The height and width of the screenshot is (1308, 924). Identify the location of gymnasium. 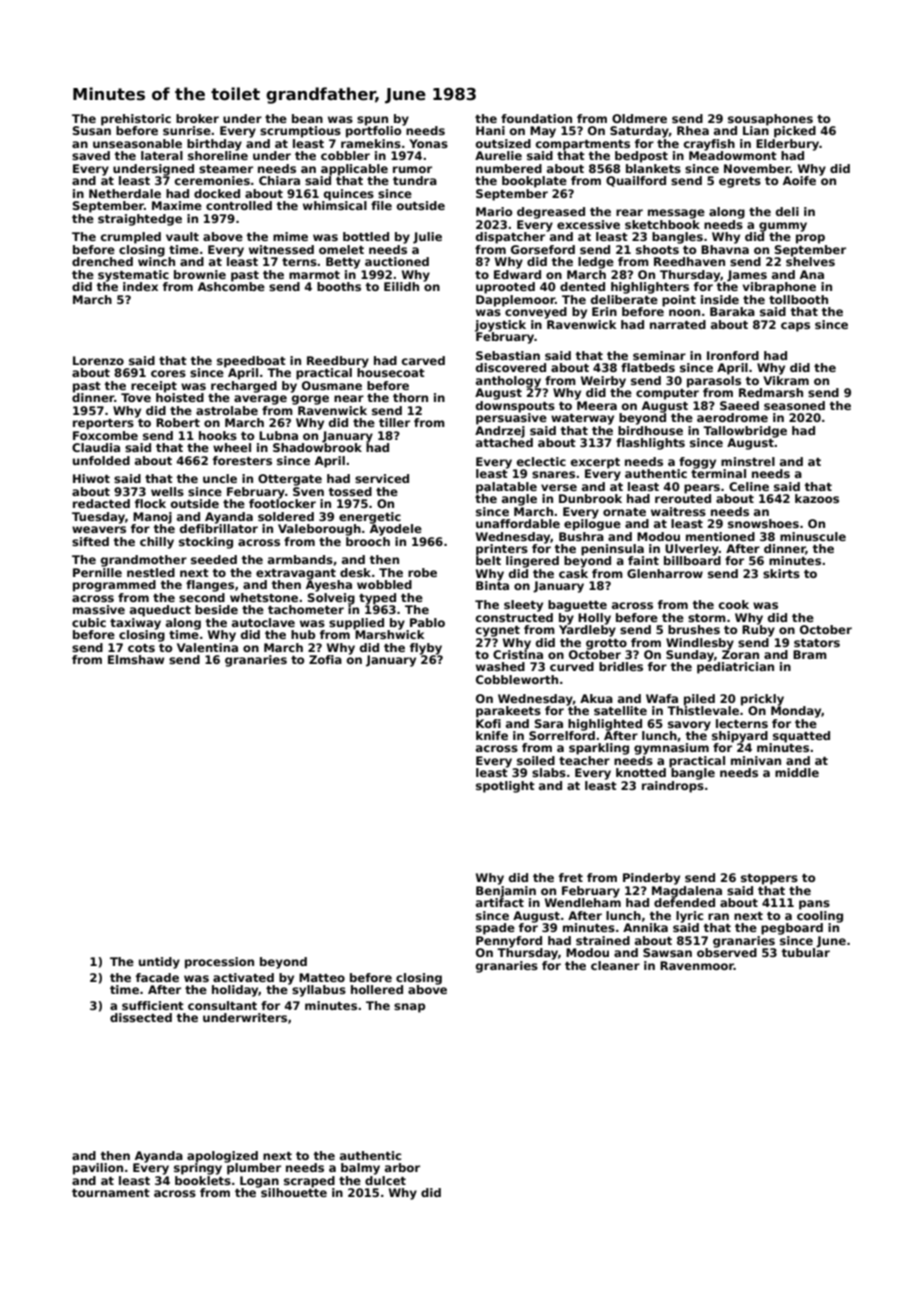
(671, 749).
